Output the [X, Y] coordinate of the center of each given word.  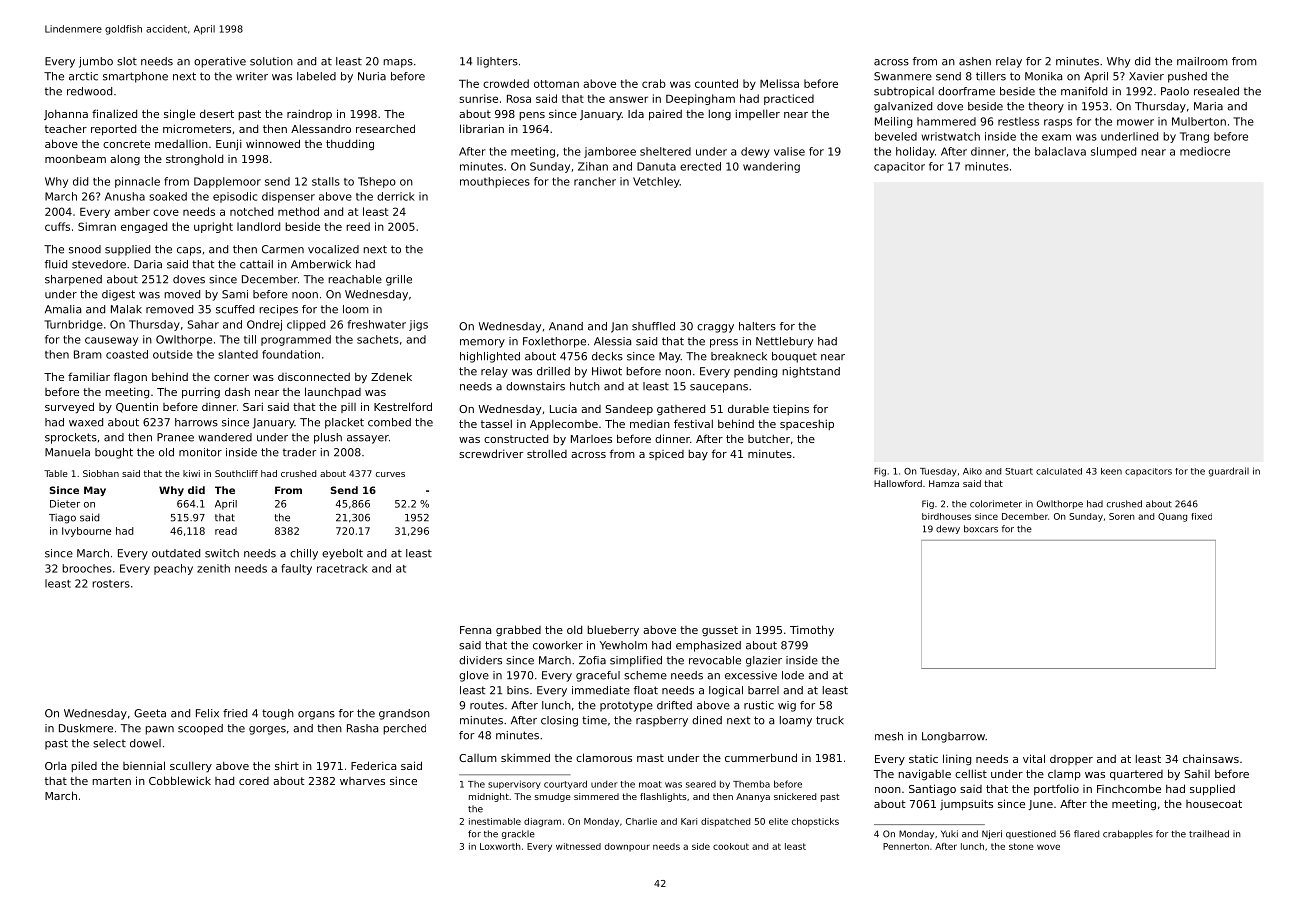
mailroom [1202, 61]
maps [398, 63]
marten [111, 781]
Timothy [812, 631]
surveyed [69, 408]
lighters [497, 62]
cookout [731, 846]
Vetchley [656, 182]
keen [1111, 471]
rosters [111, 584]
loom [356, 309]
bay [698, 455]
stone [1021, 846]
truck [830, 720]
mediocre [1205, 151]
